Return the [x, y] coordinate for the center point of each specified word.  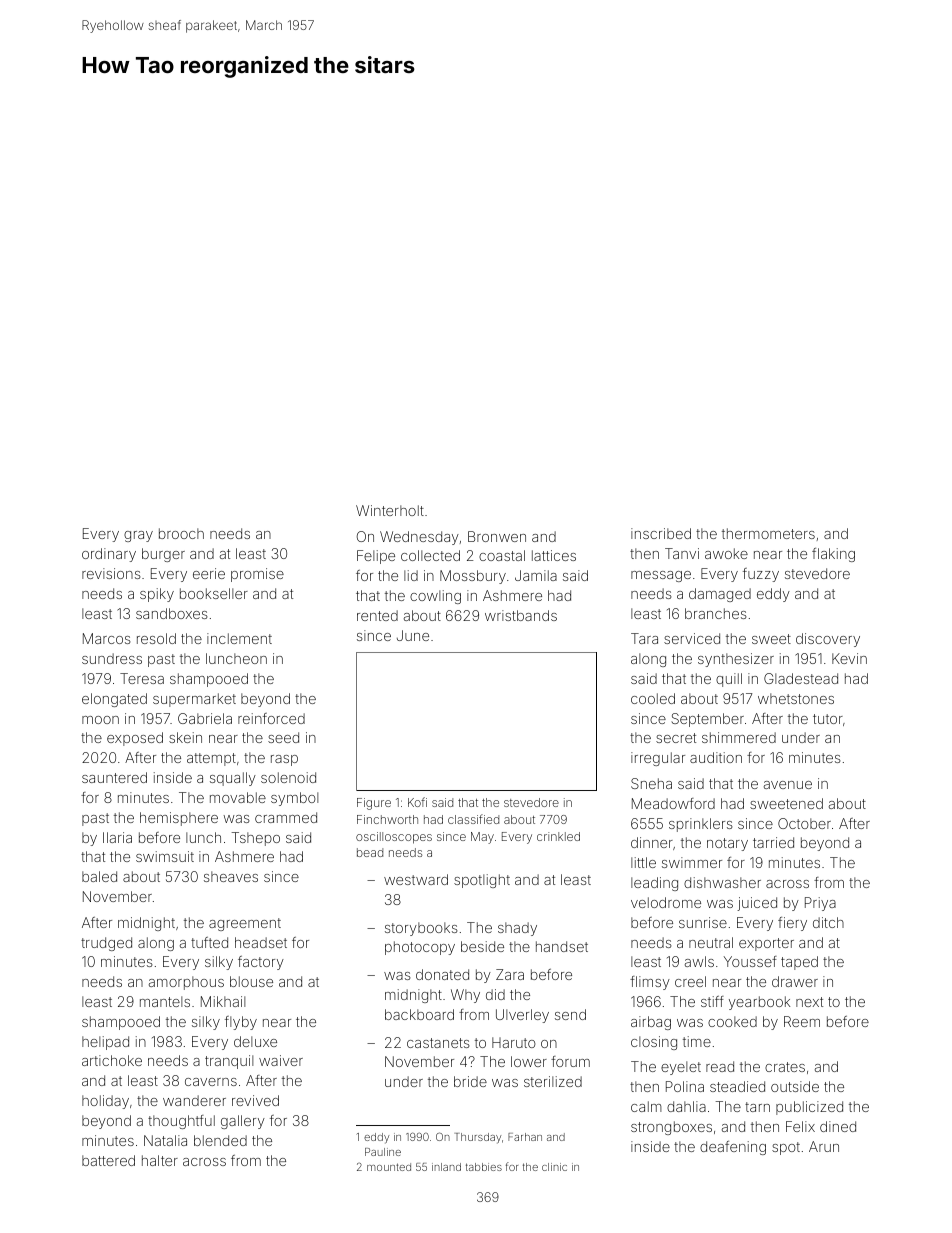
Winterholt [390, 510]
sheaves [231, 876]
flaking [833, 555]
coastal [502, 555]
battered [108, 1160]
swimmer [692, 862]
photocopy [420, 948]
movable [238, 797]
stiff [712, 1001]
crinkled [558, 836]
